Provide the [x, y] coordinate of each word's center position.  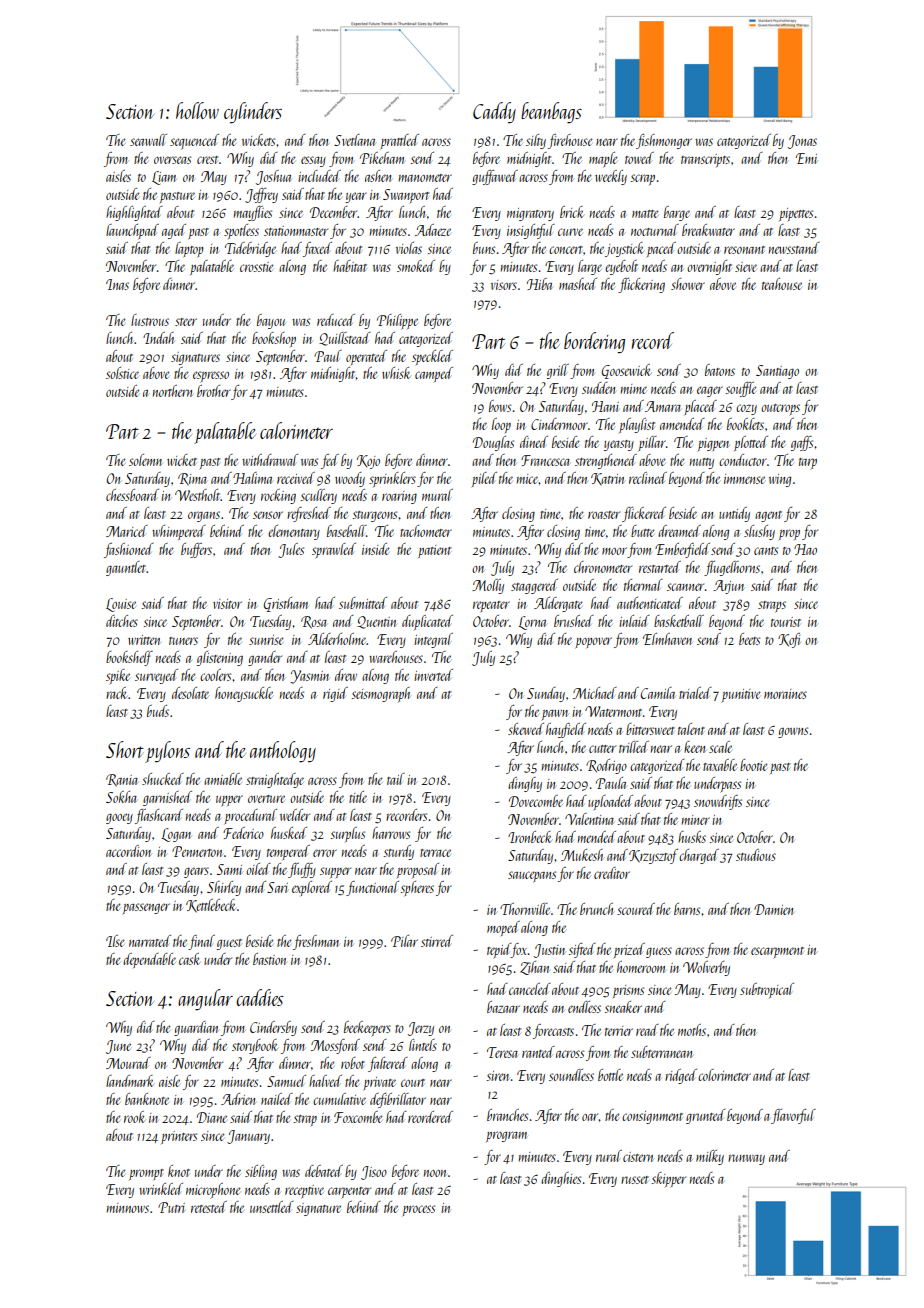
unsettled [272, 1207]
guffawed [495, 177]
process [419, 1210]
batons [720, 370]
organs [204, 516]
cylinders [253, 113]
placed [701, 407]
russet [635, 1180]
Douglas [493, 443]
